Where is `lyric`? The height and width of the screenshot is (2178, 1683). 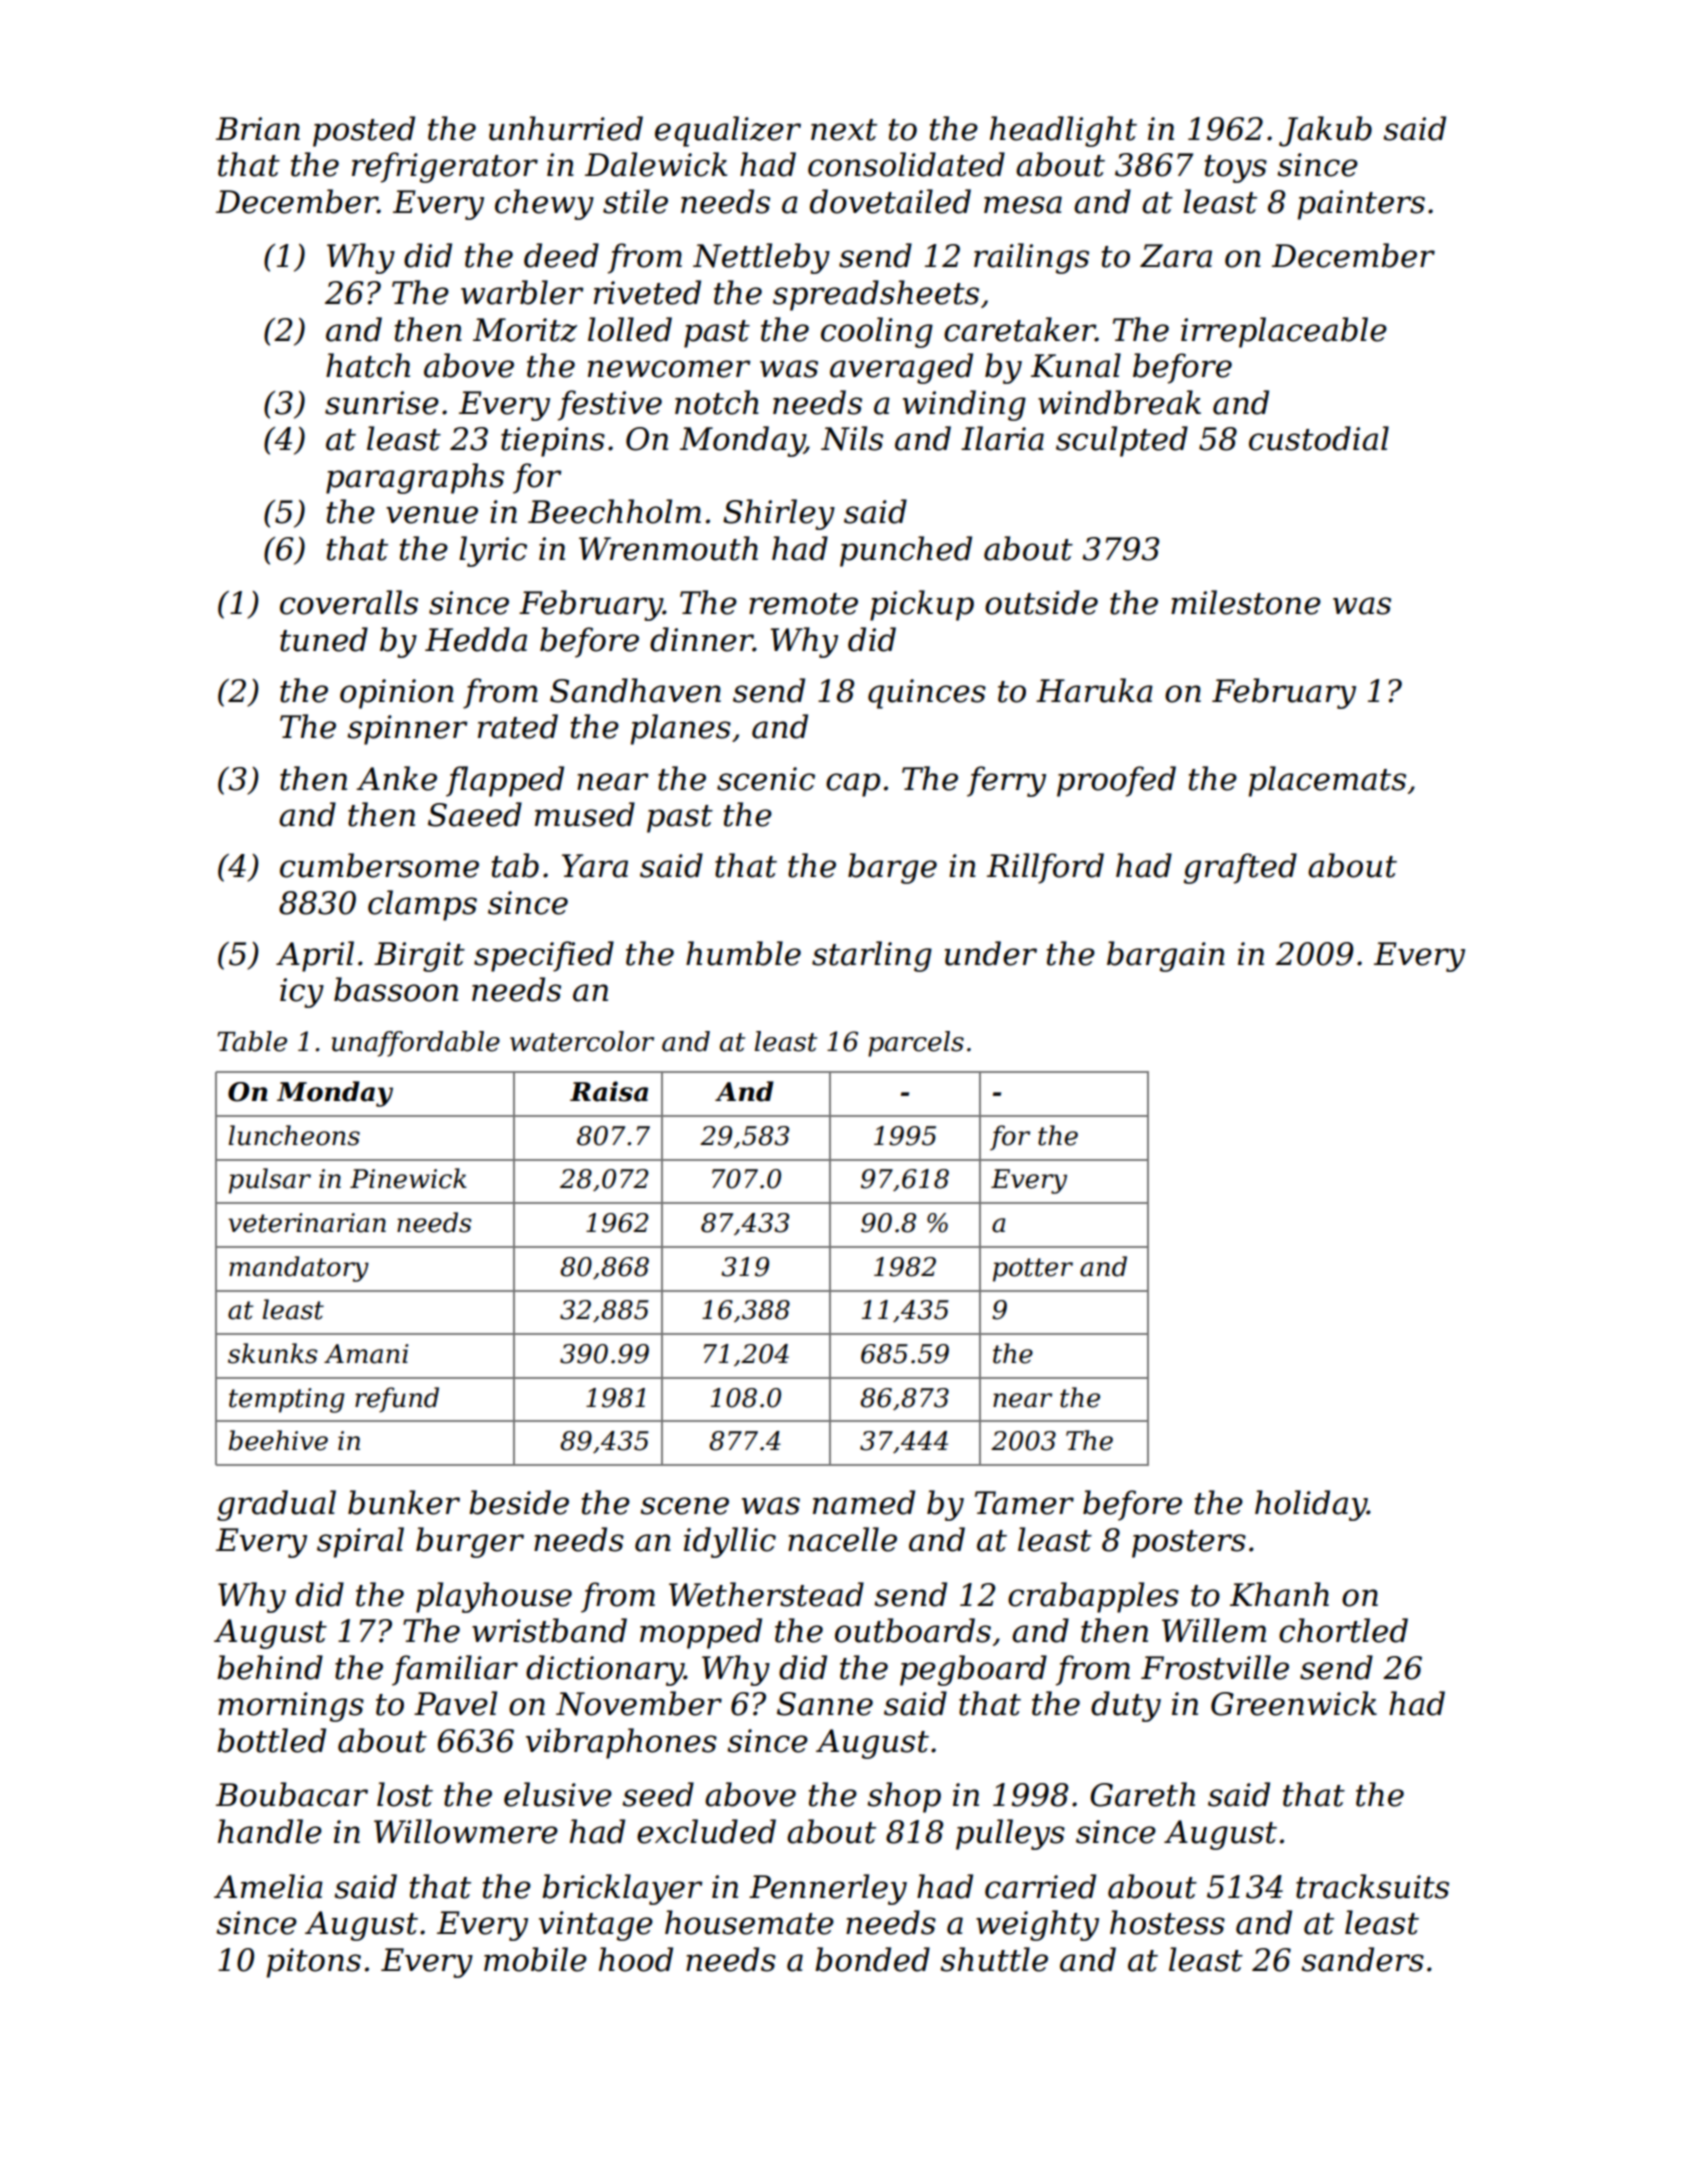
lyric is located at coordinates (493, 551).
